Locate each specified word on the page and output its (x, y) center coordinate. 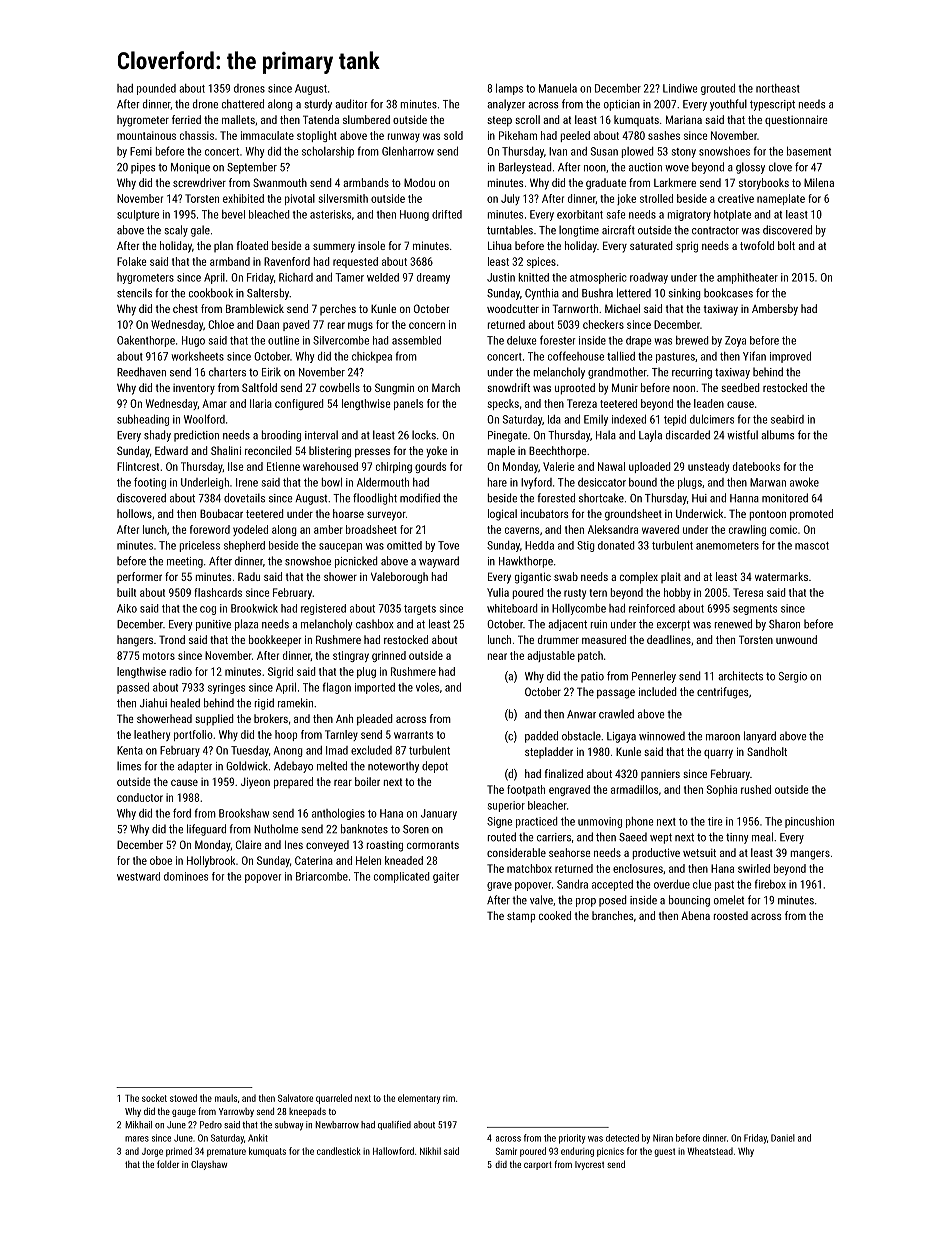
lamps (509, 89)
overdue (672, 884)
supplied (214, 720)
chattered (243, 104)
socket (154, 1098)
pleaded (375, 720)
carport (538, 1165)
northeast (778, 88)
